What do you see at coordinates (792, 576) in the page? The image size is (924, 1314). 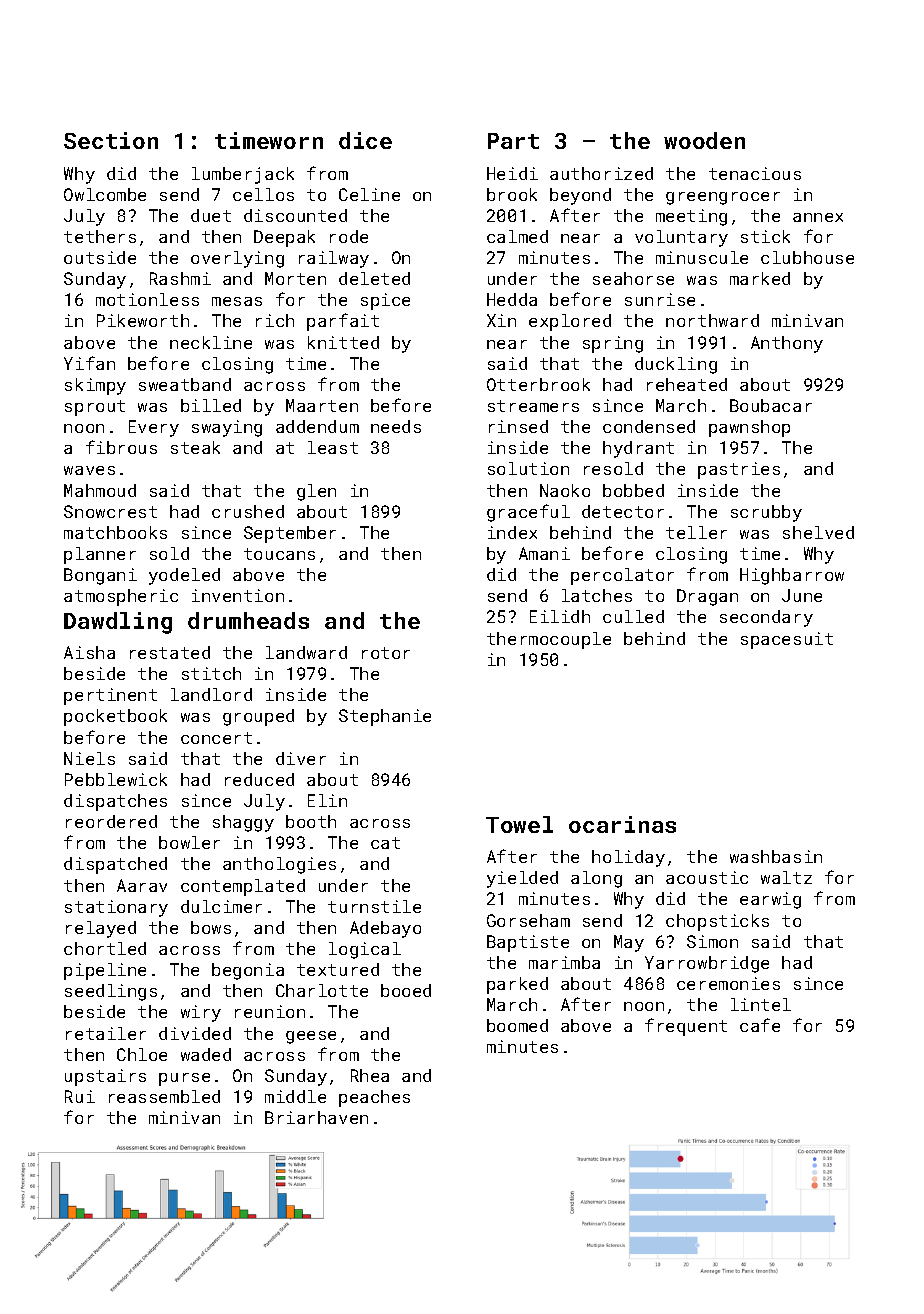 I see `Highbarrow` at bounding box center [792, 576].
